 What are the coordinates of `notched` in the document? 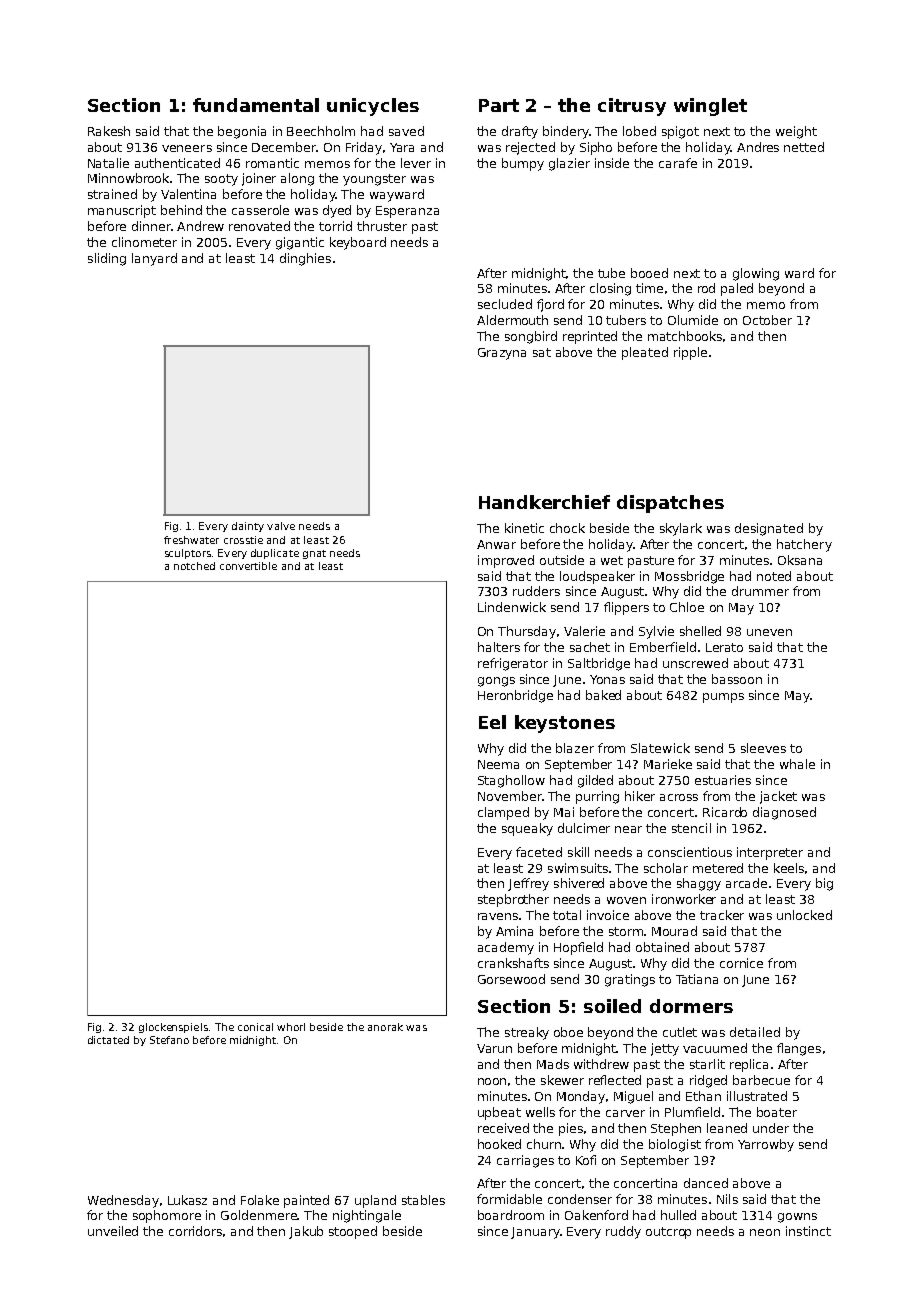 It's located at (194, 566).
